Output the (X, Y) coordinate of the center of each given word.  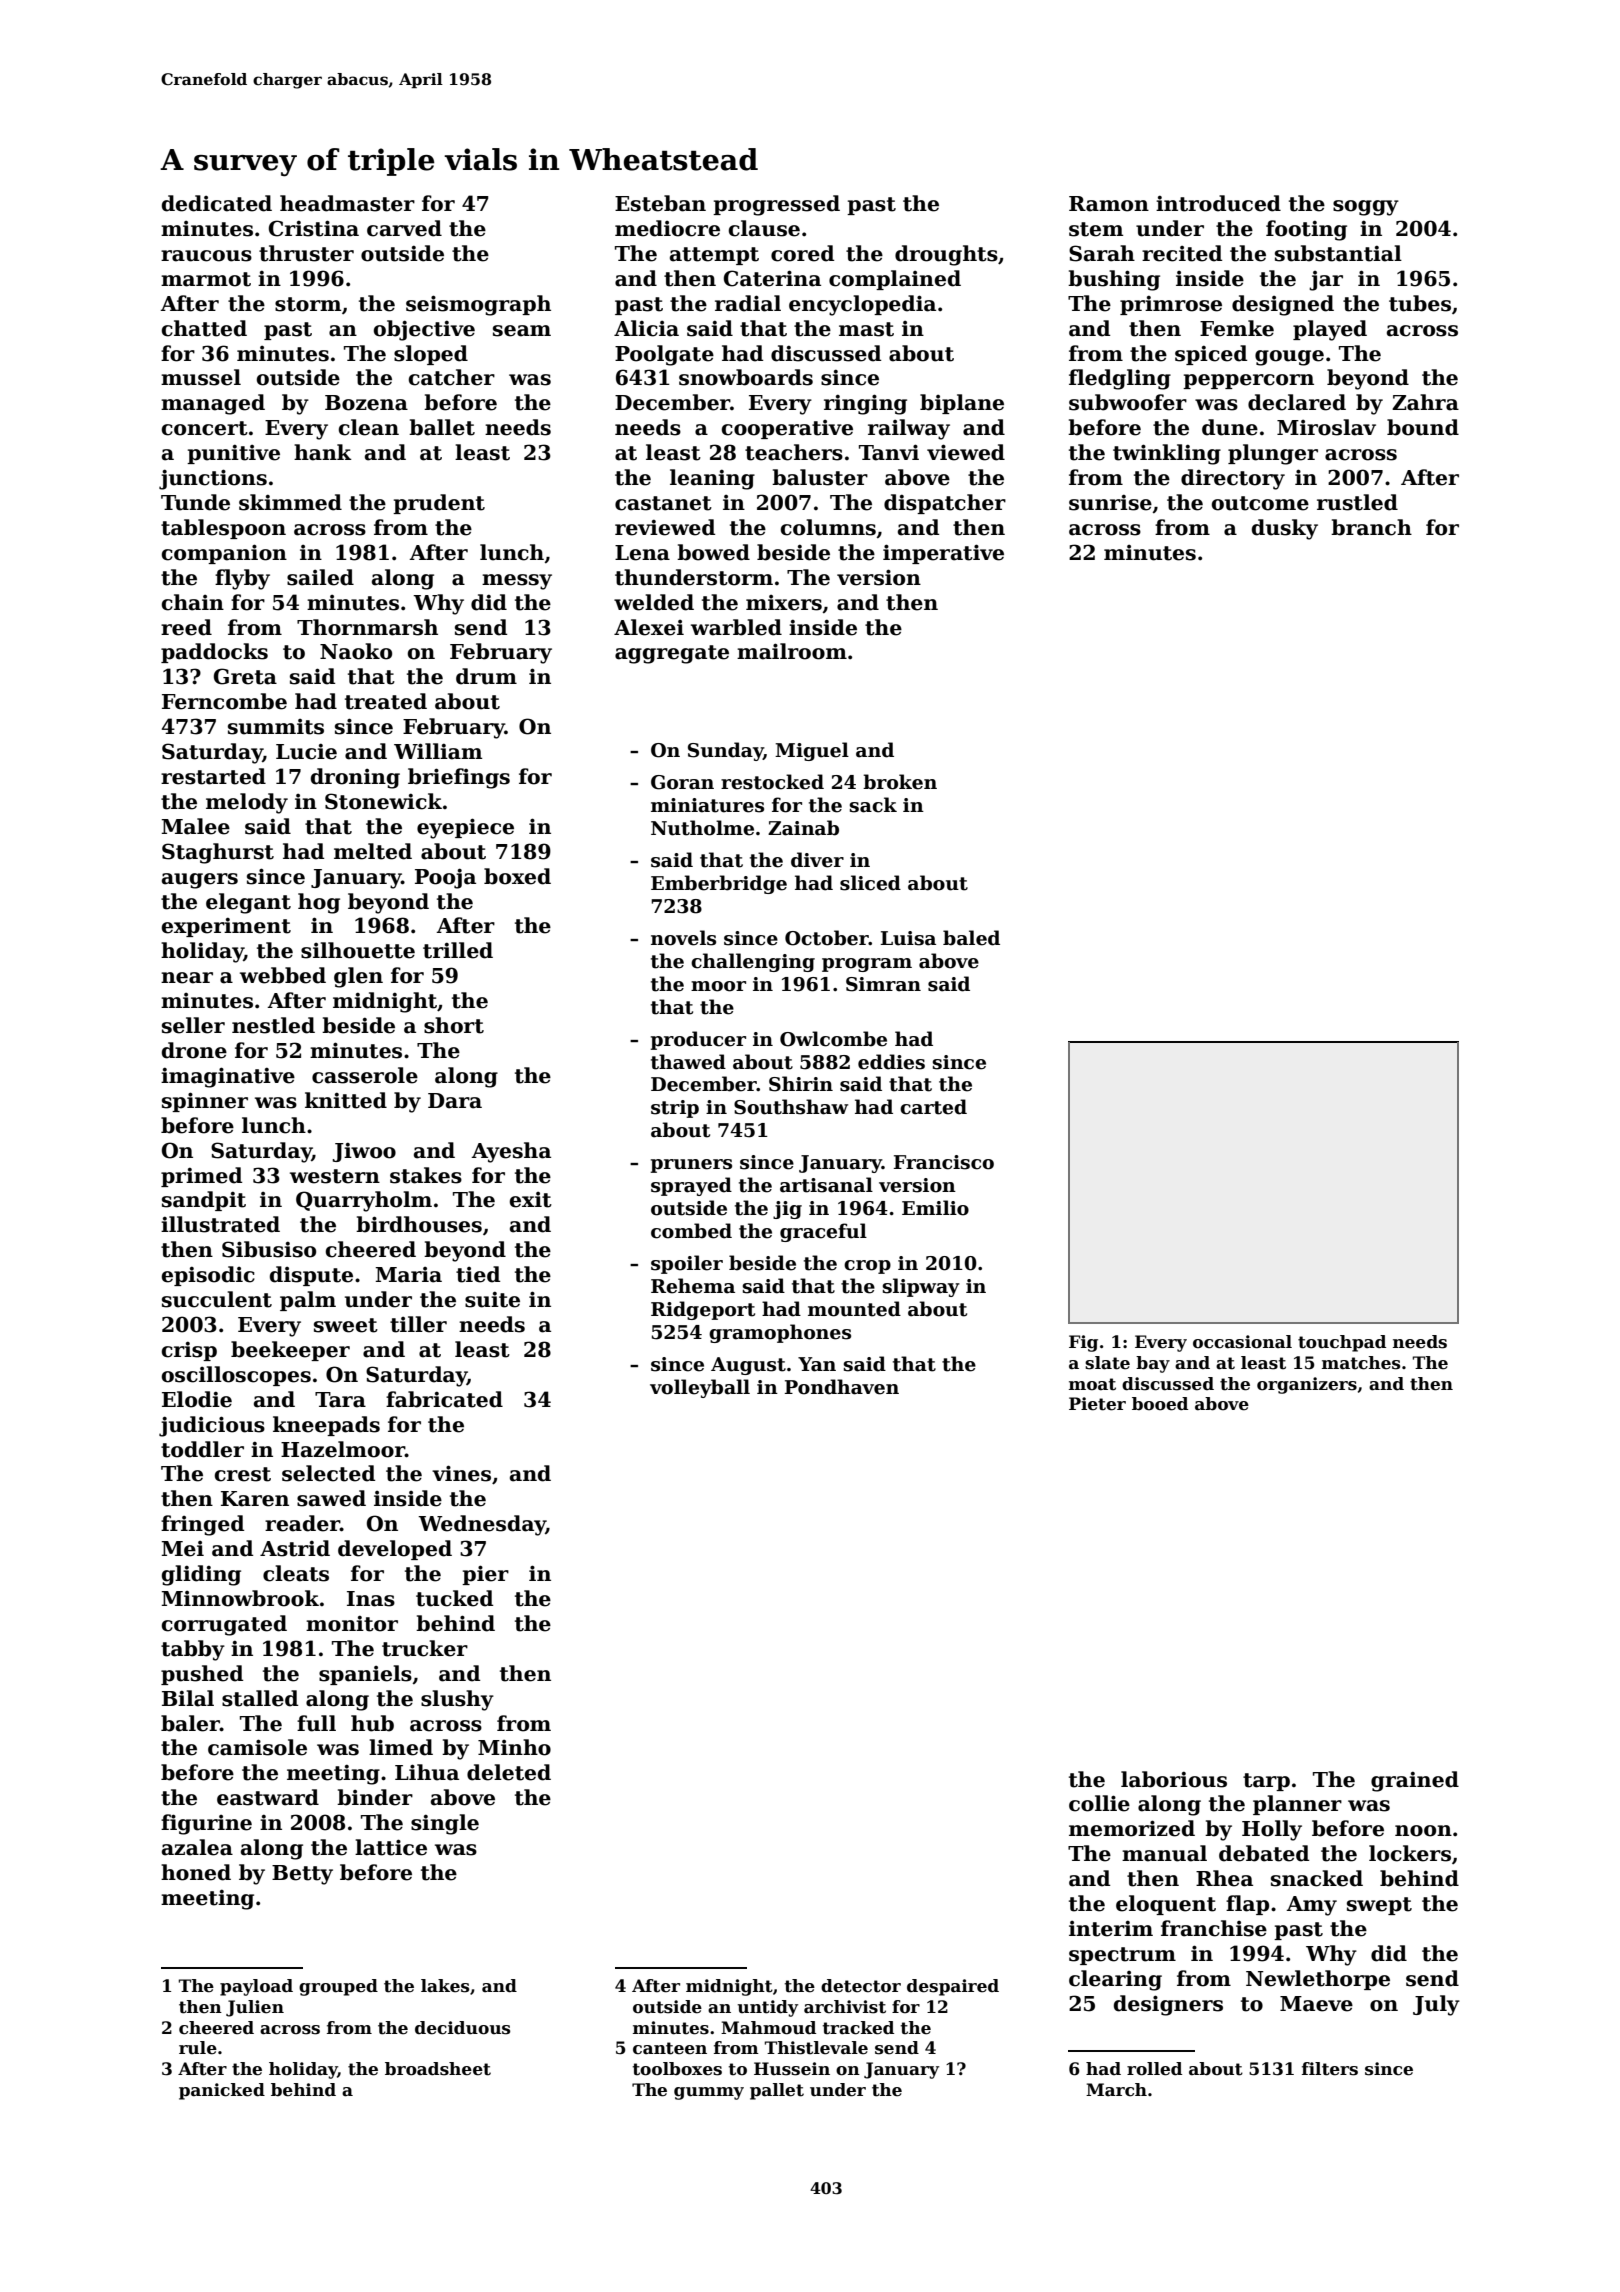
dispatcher (945, 504)
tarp (1266, 1782)
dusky (1285, 529)
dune (1230, 427)
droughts (946, 255)
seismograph (478, 305)
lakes (445, 1986)
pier (485, 1575)
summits (276, 727)
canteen (670, 2048)
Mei (183, 1549)
